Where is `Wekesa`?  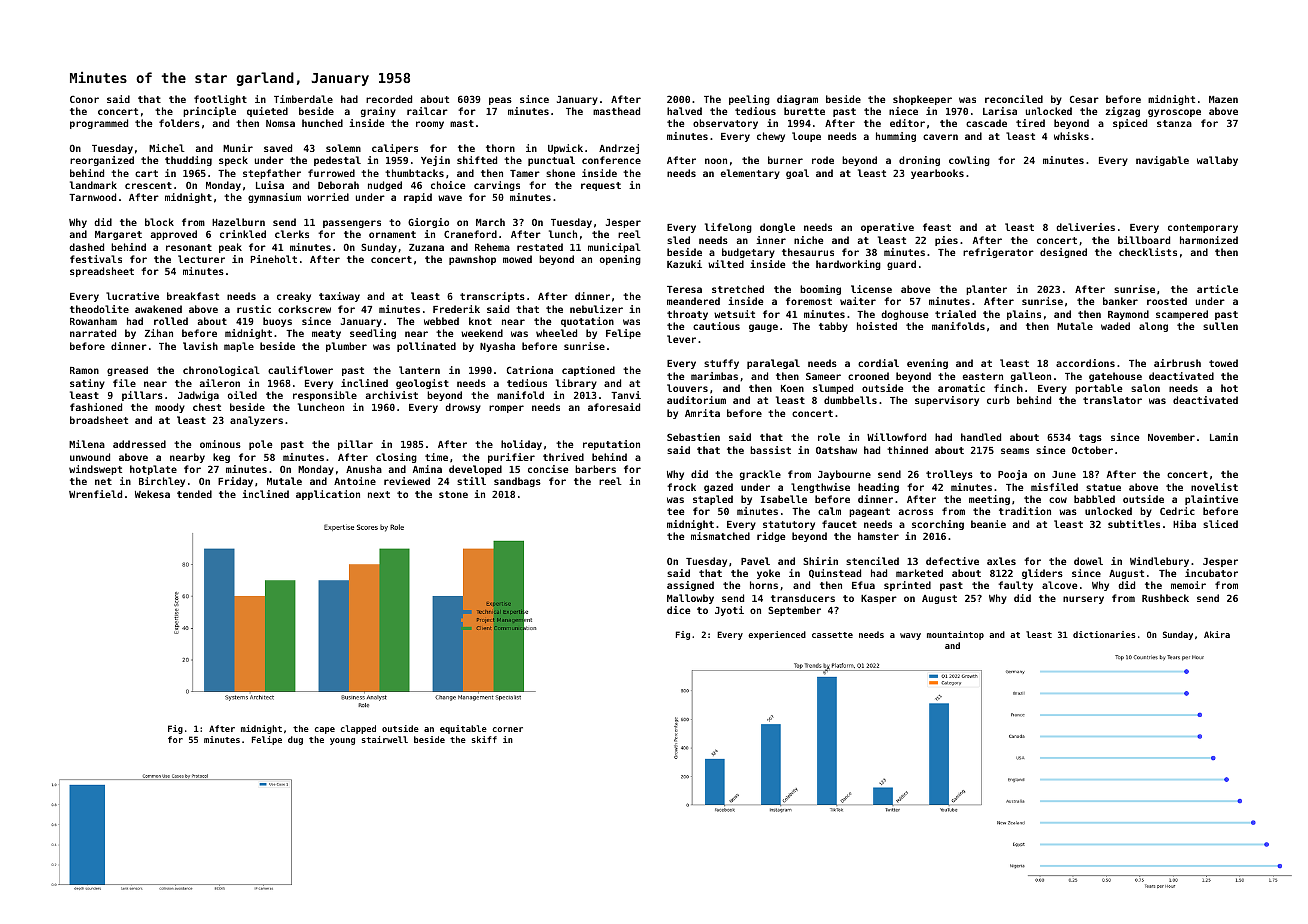
Wekesa is located at coordinates (152, 494).
